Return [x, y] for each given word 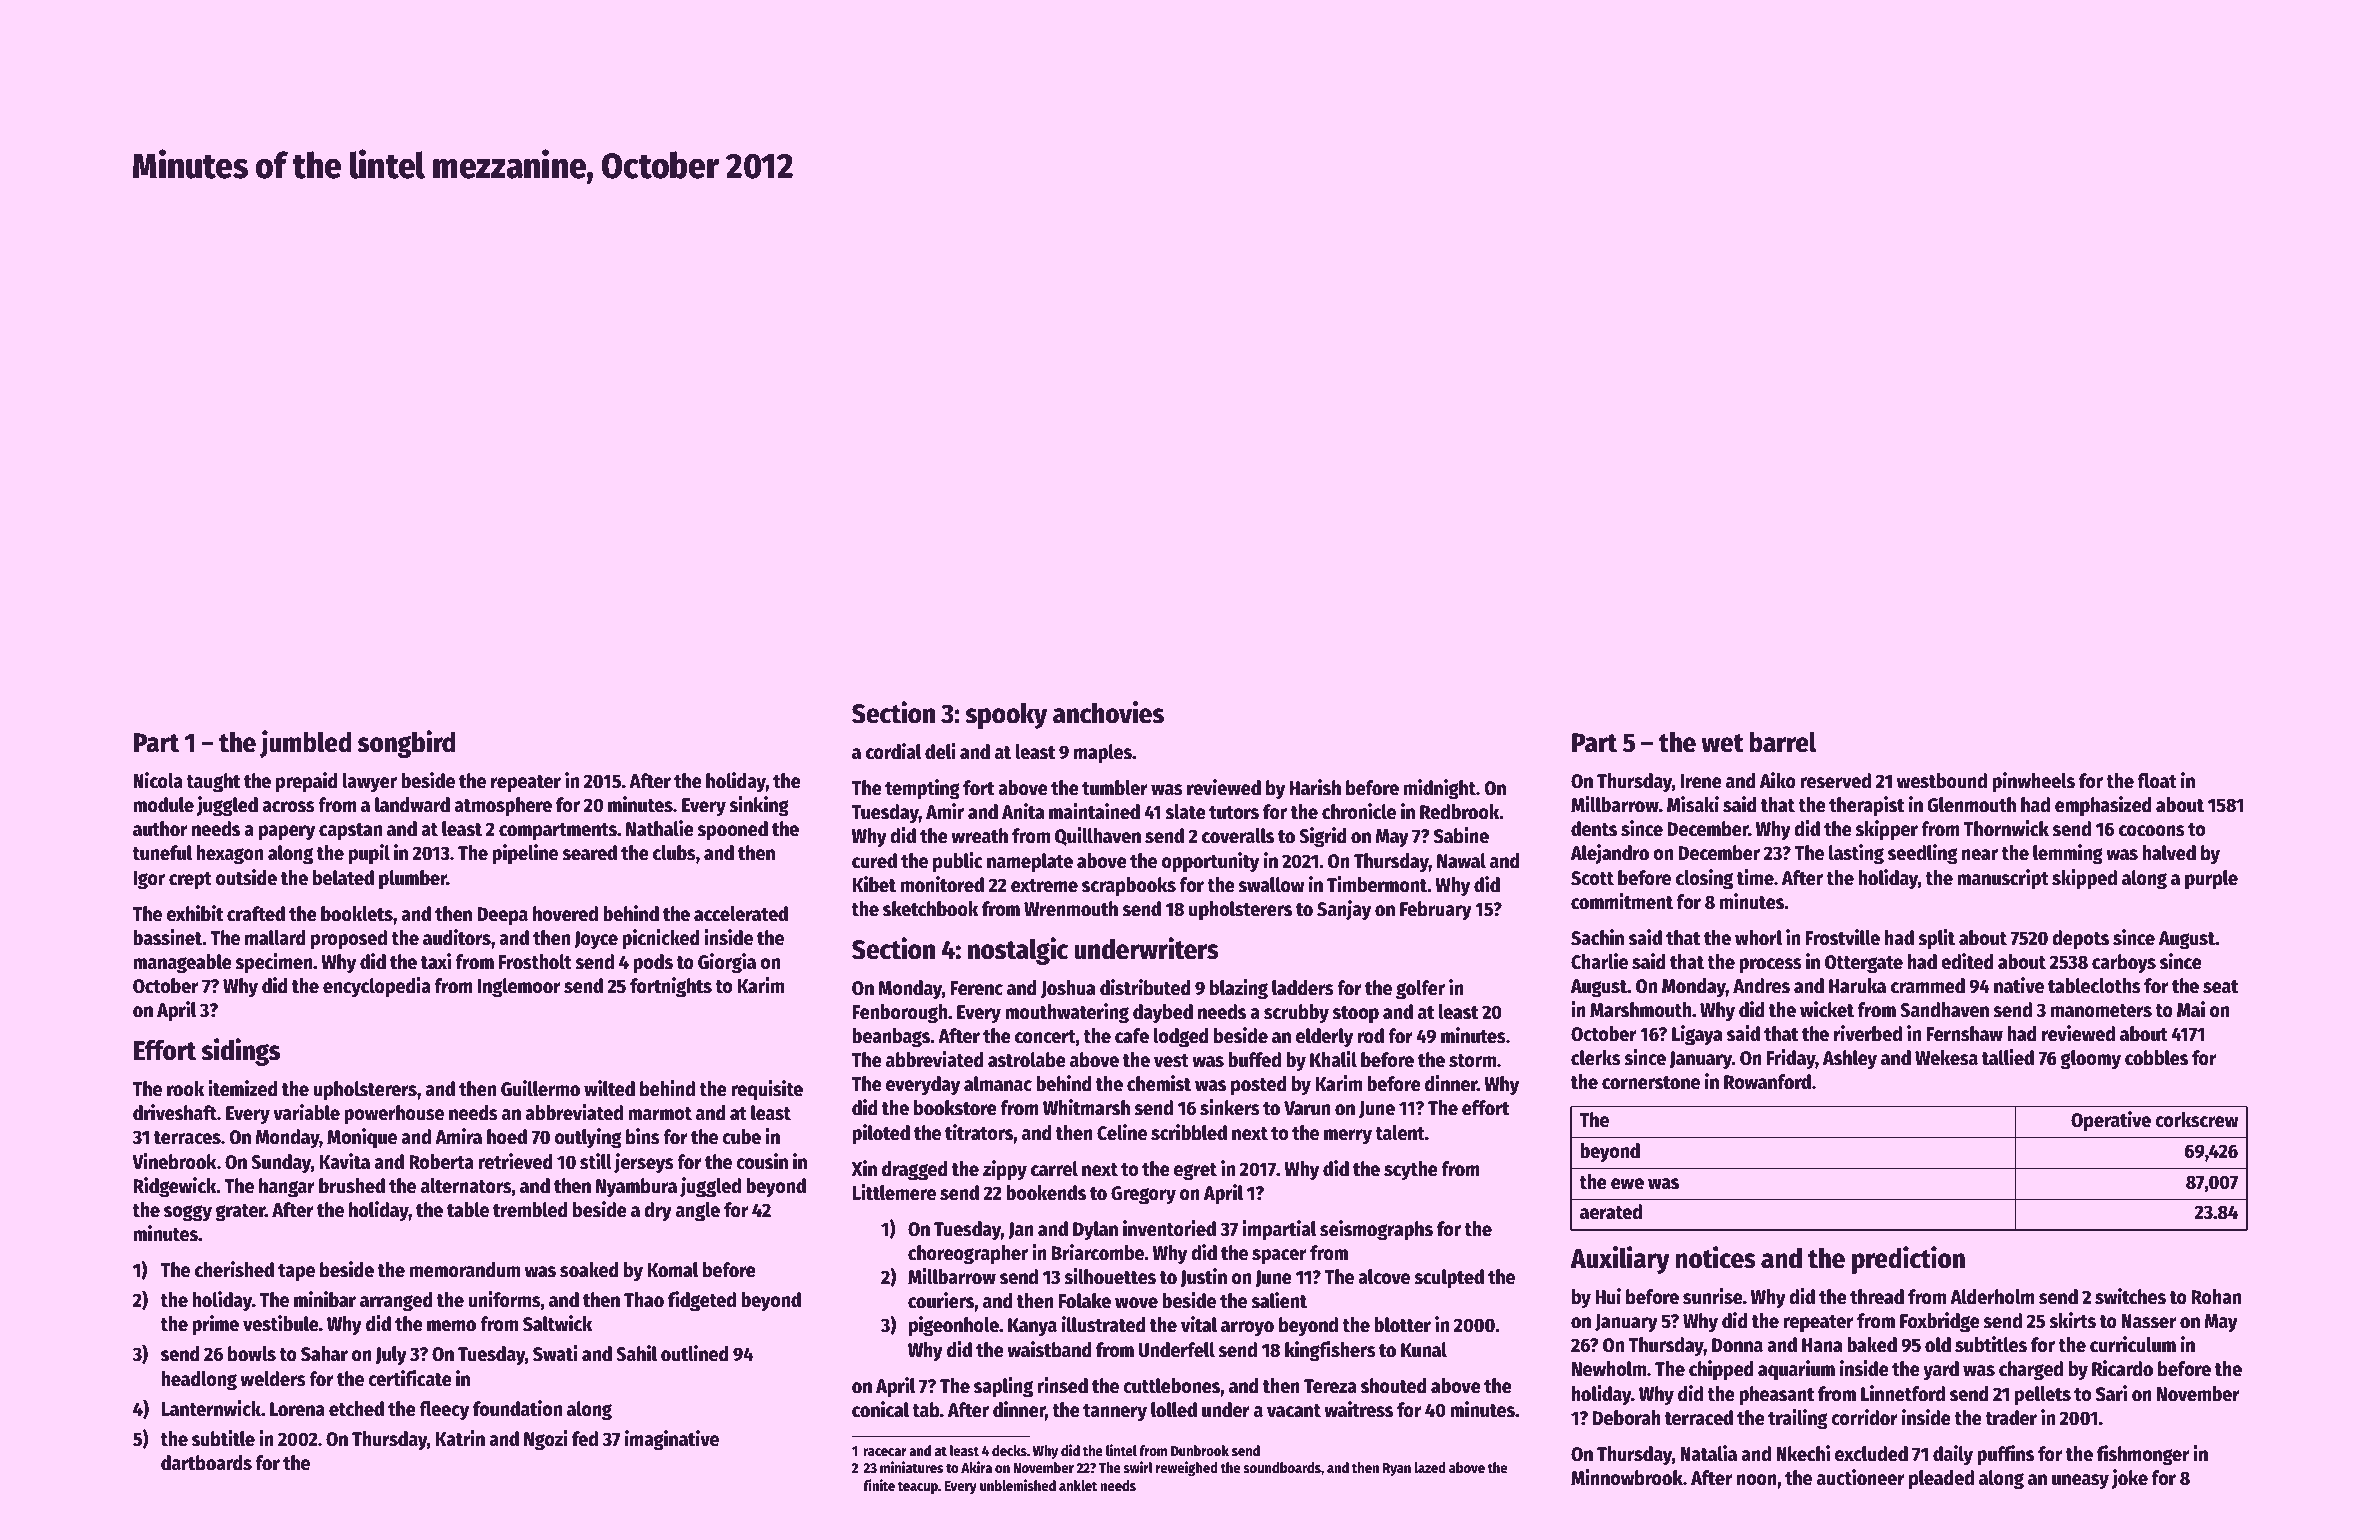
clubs [674, 853]
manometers [2101, 1011]
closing [1704, 879]
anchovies [1108, 712]
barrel [1782, 742]
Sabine [1461, 835]
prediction [1908, 1260]
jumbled [306, 744]
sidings [240, 1052]
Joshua [1068, 989]
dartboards [206, 1463]
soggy [188, 1213]
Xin [864, 1168]
